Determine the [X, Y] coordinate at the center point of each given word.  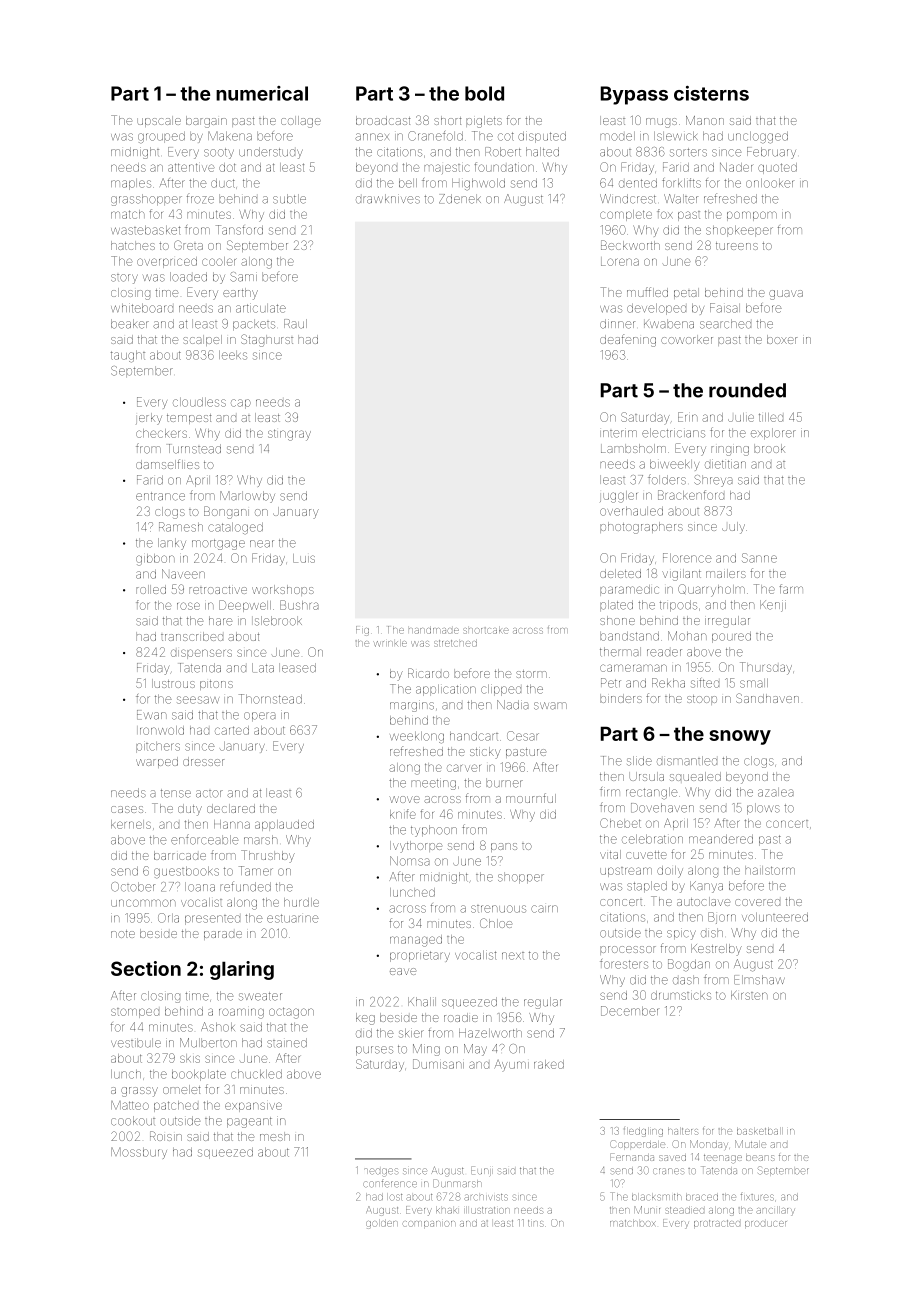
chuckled [256, 1074]
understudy [271, 153]
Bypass [634, 95]
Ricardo [428, 673]
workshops [283, 590]
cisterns [711, 93]
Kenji [773, 606]
